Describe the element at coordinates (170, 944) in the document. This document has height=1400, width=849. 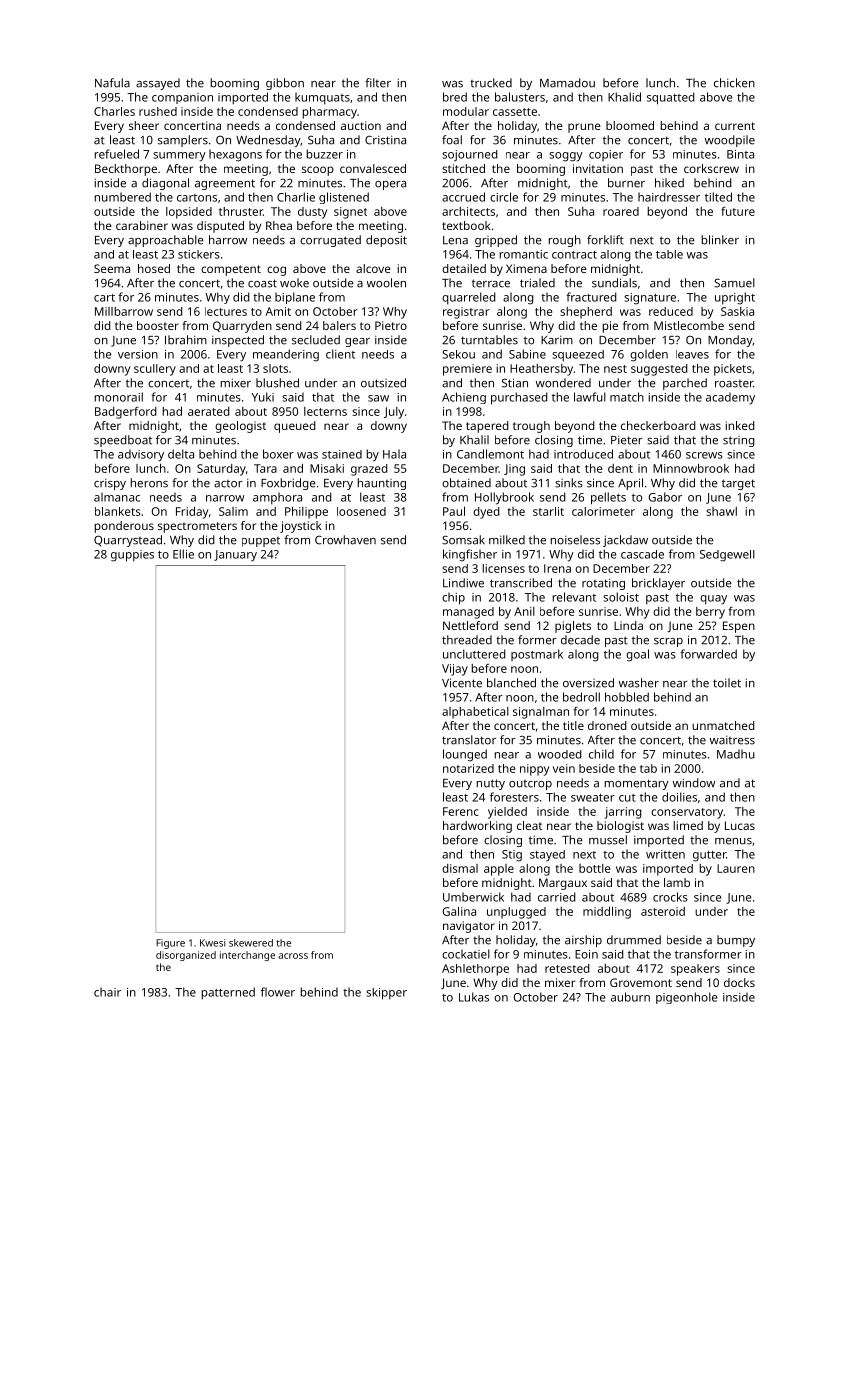
I see `Figure` at that location.
